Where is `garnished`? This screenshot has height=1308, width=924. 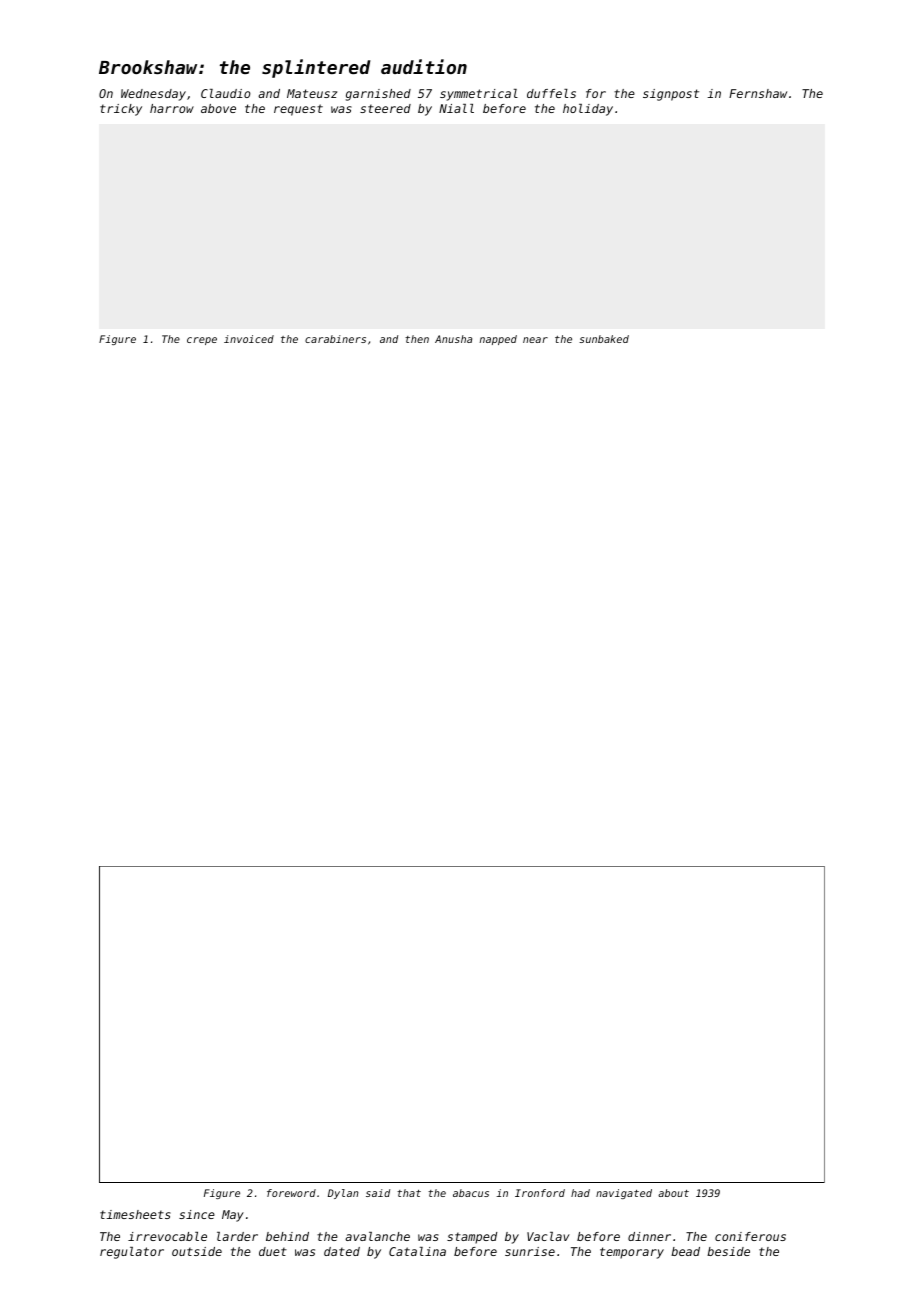
garnished is located at coordinates (378, 95).
